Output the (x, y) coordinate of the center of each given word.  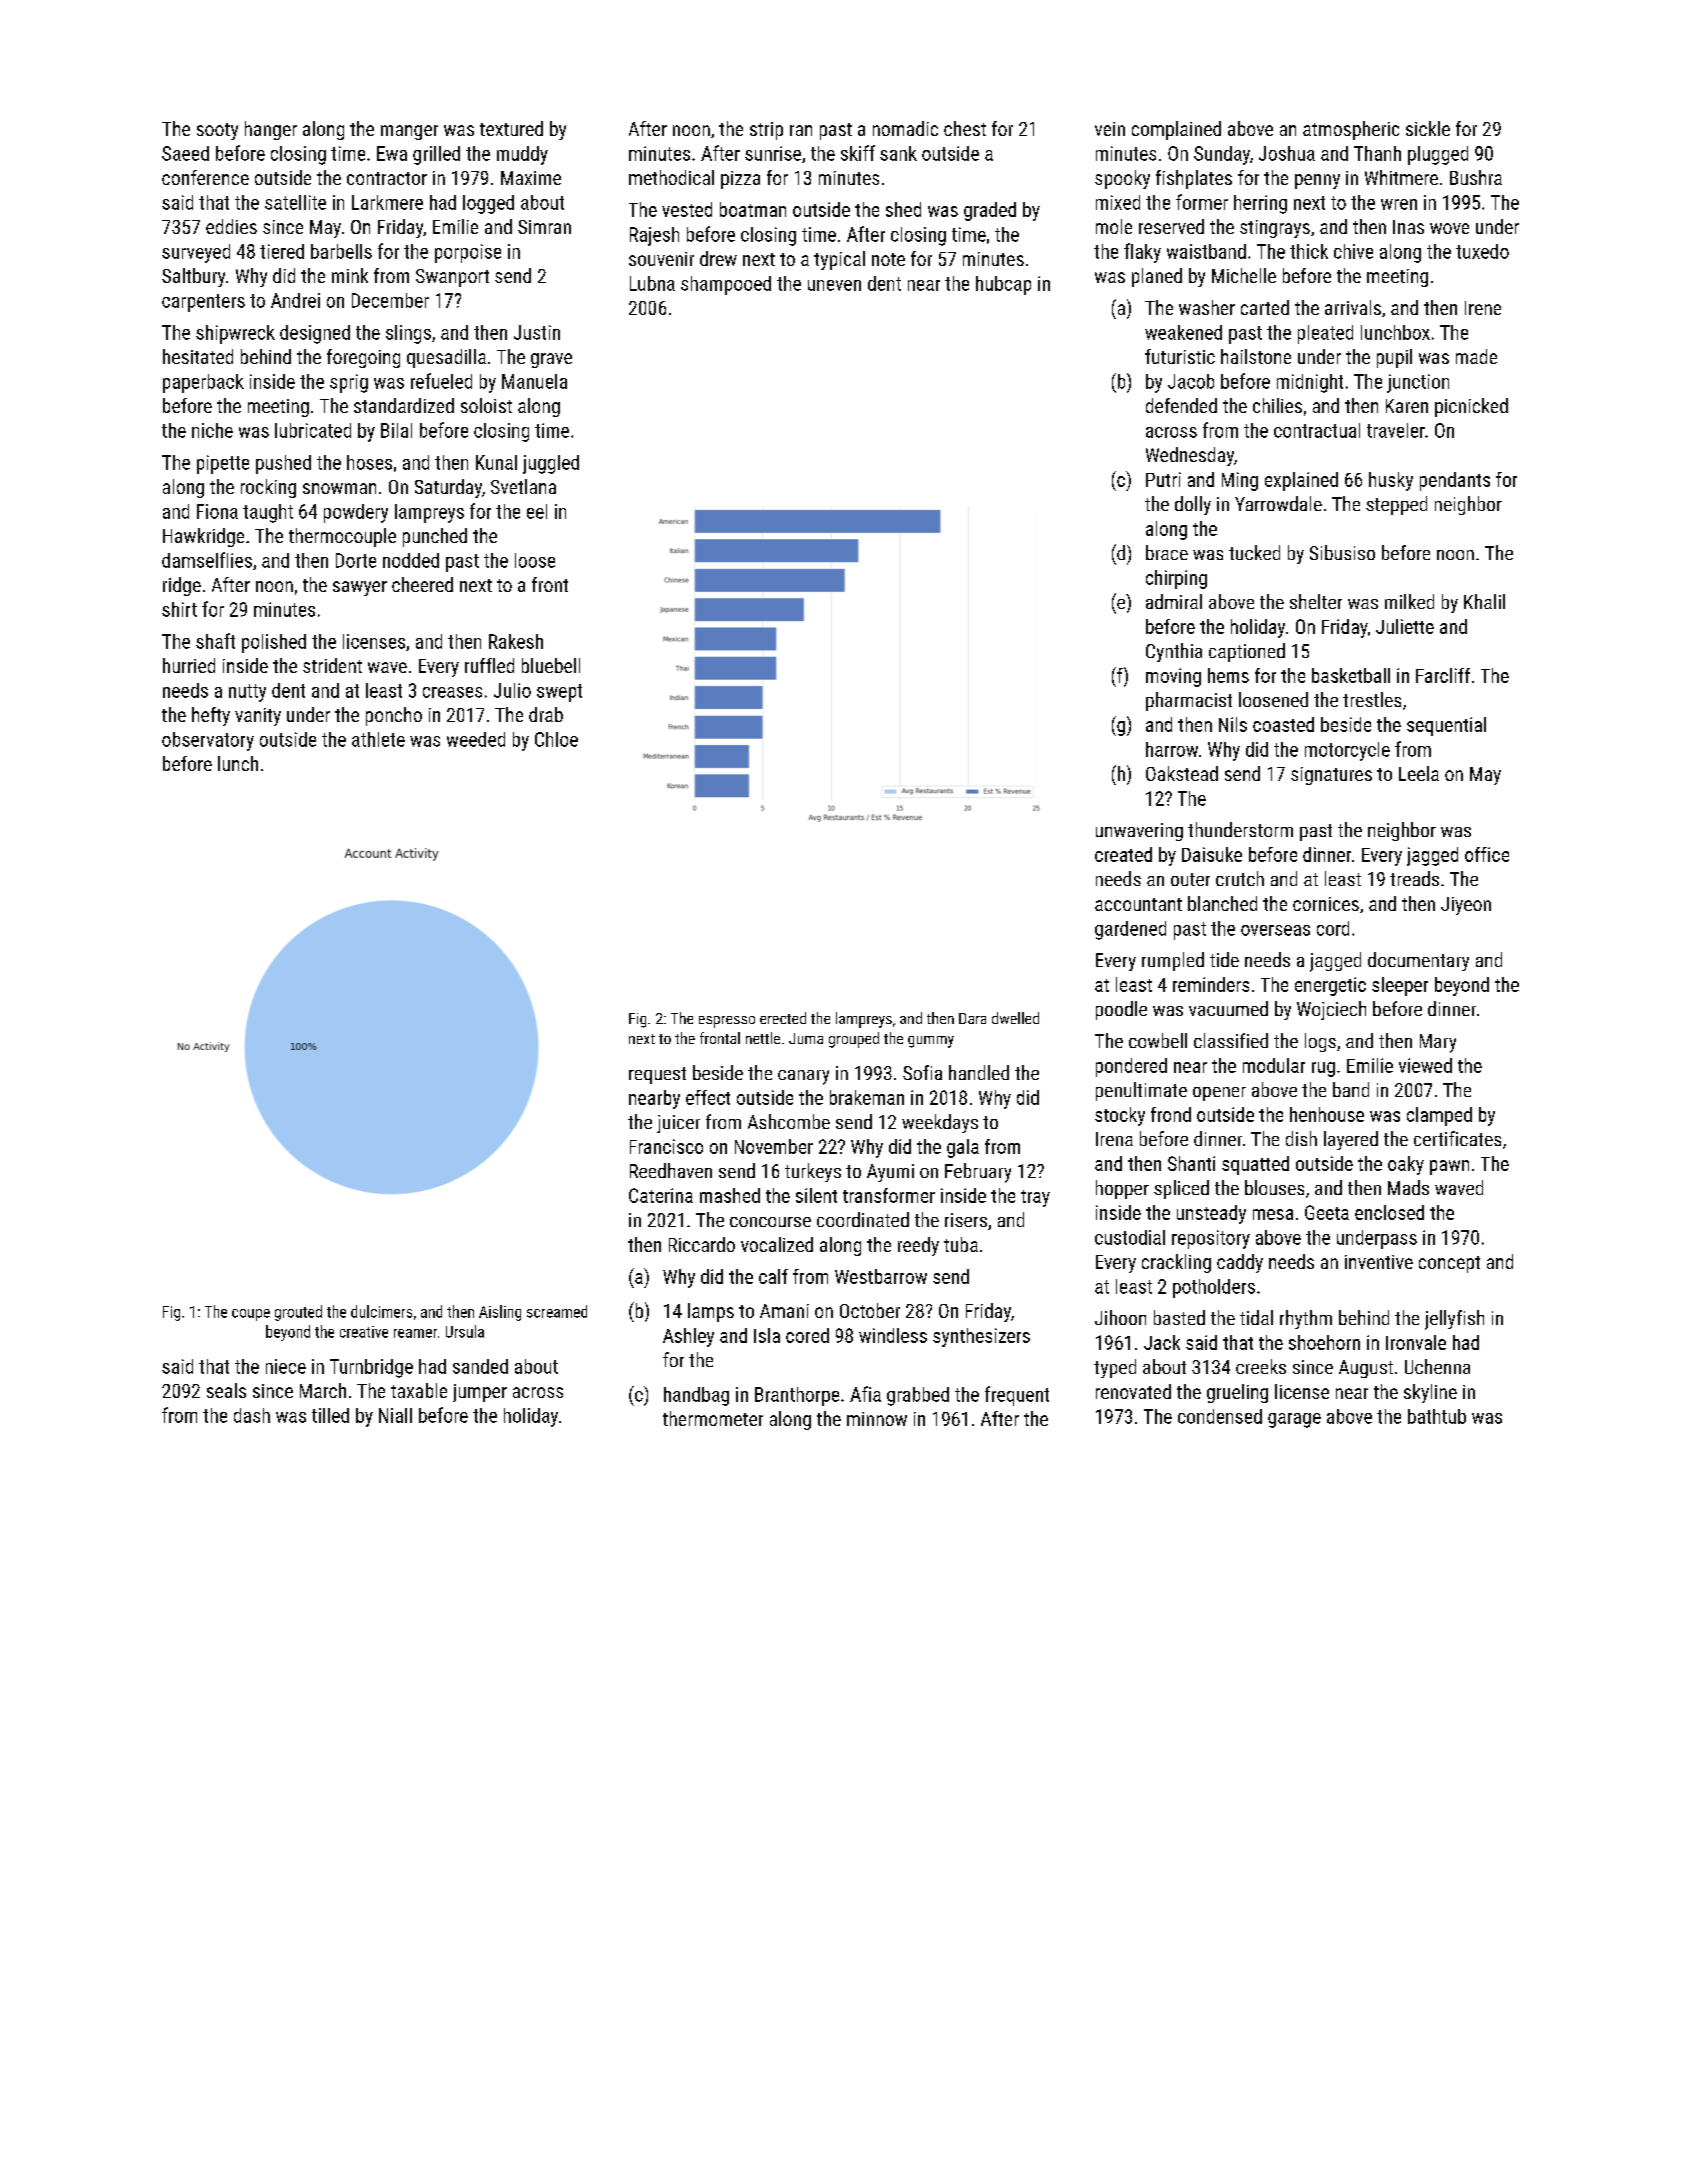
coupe (251, 1315)
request (657, 1075)
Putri (1163, 479)
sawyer (360, 588)
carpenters (203, 303)
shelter (1316, 601)
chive (1353, 251)
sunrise (773, 153)
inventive (1379, 1262)
